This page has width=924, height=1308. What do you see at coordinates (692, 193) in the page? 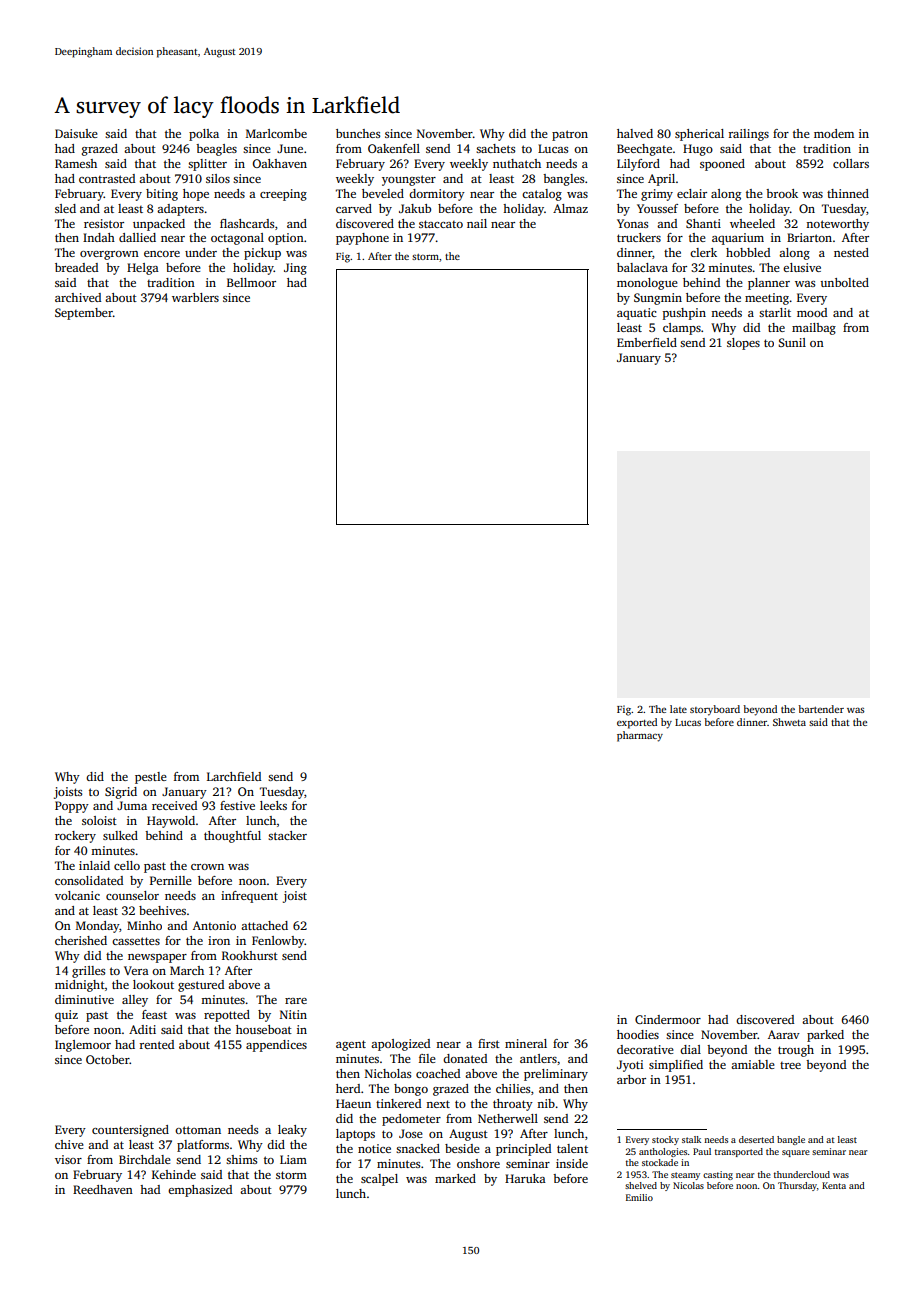
I see `eclair` at bounding box center [692, 193].
